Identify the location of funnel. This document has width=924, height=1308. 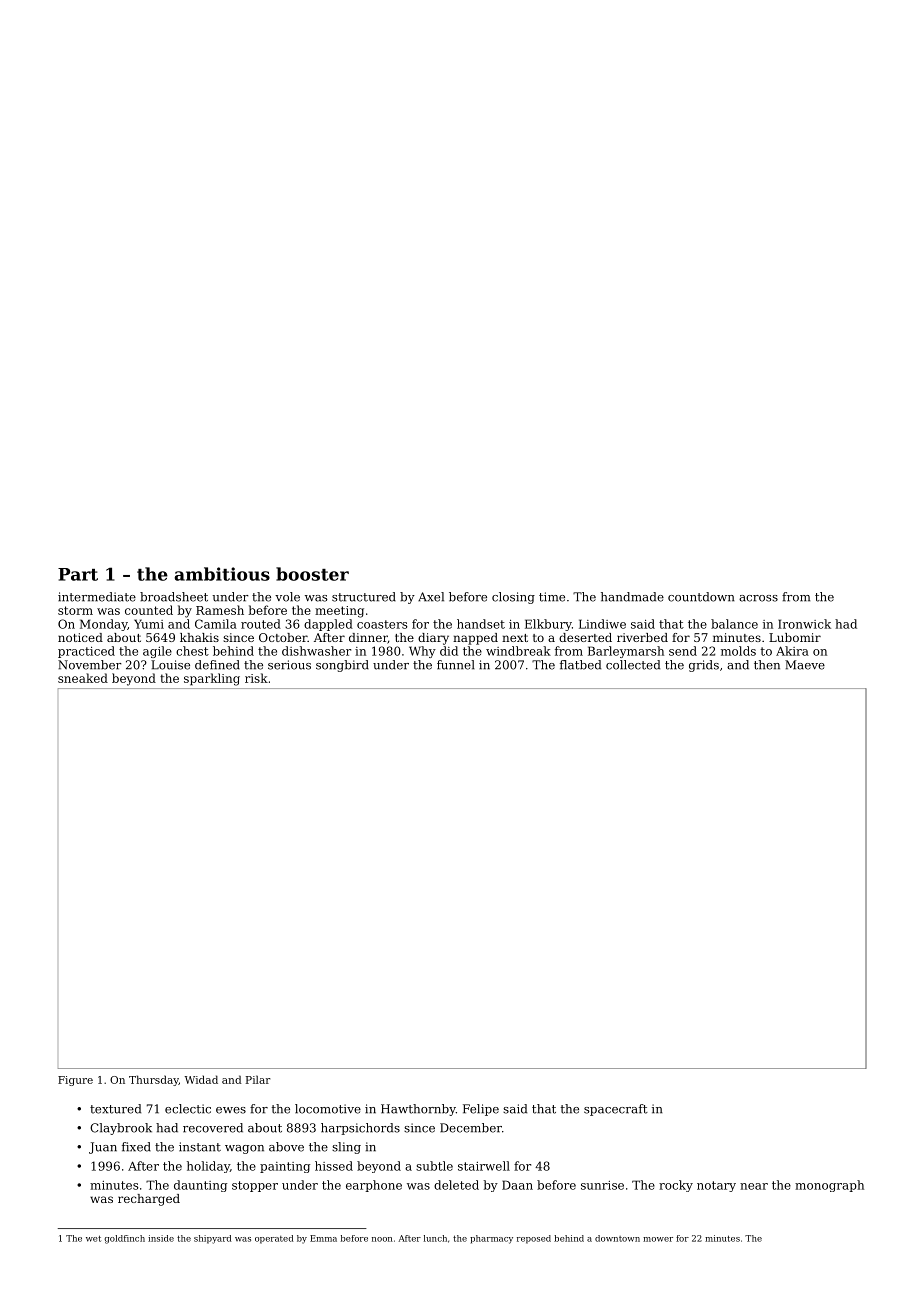
(456, 665).
